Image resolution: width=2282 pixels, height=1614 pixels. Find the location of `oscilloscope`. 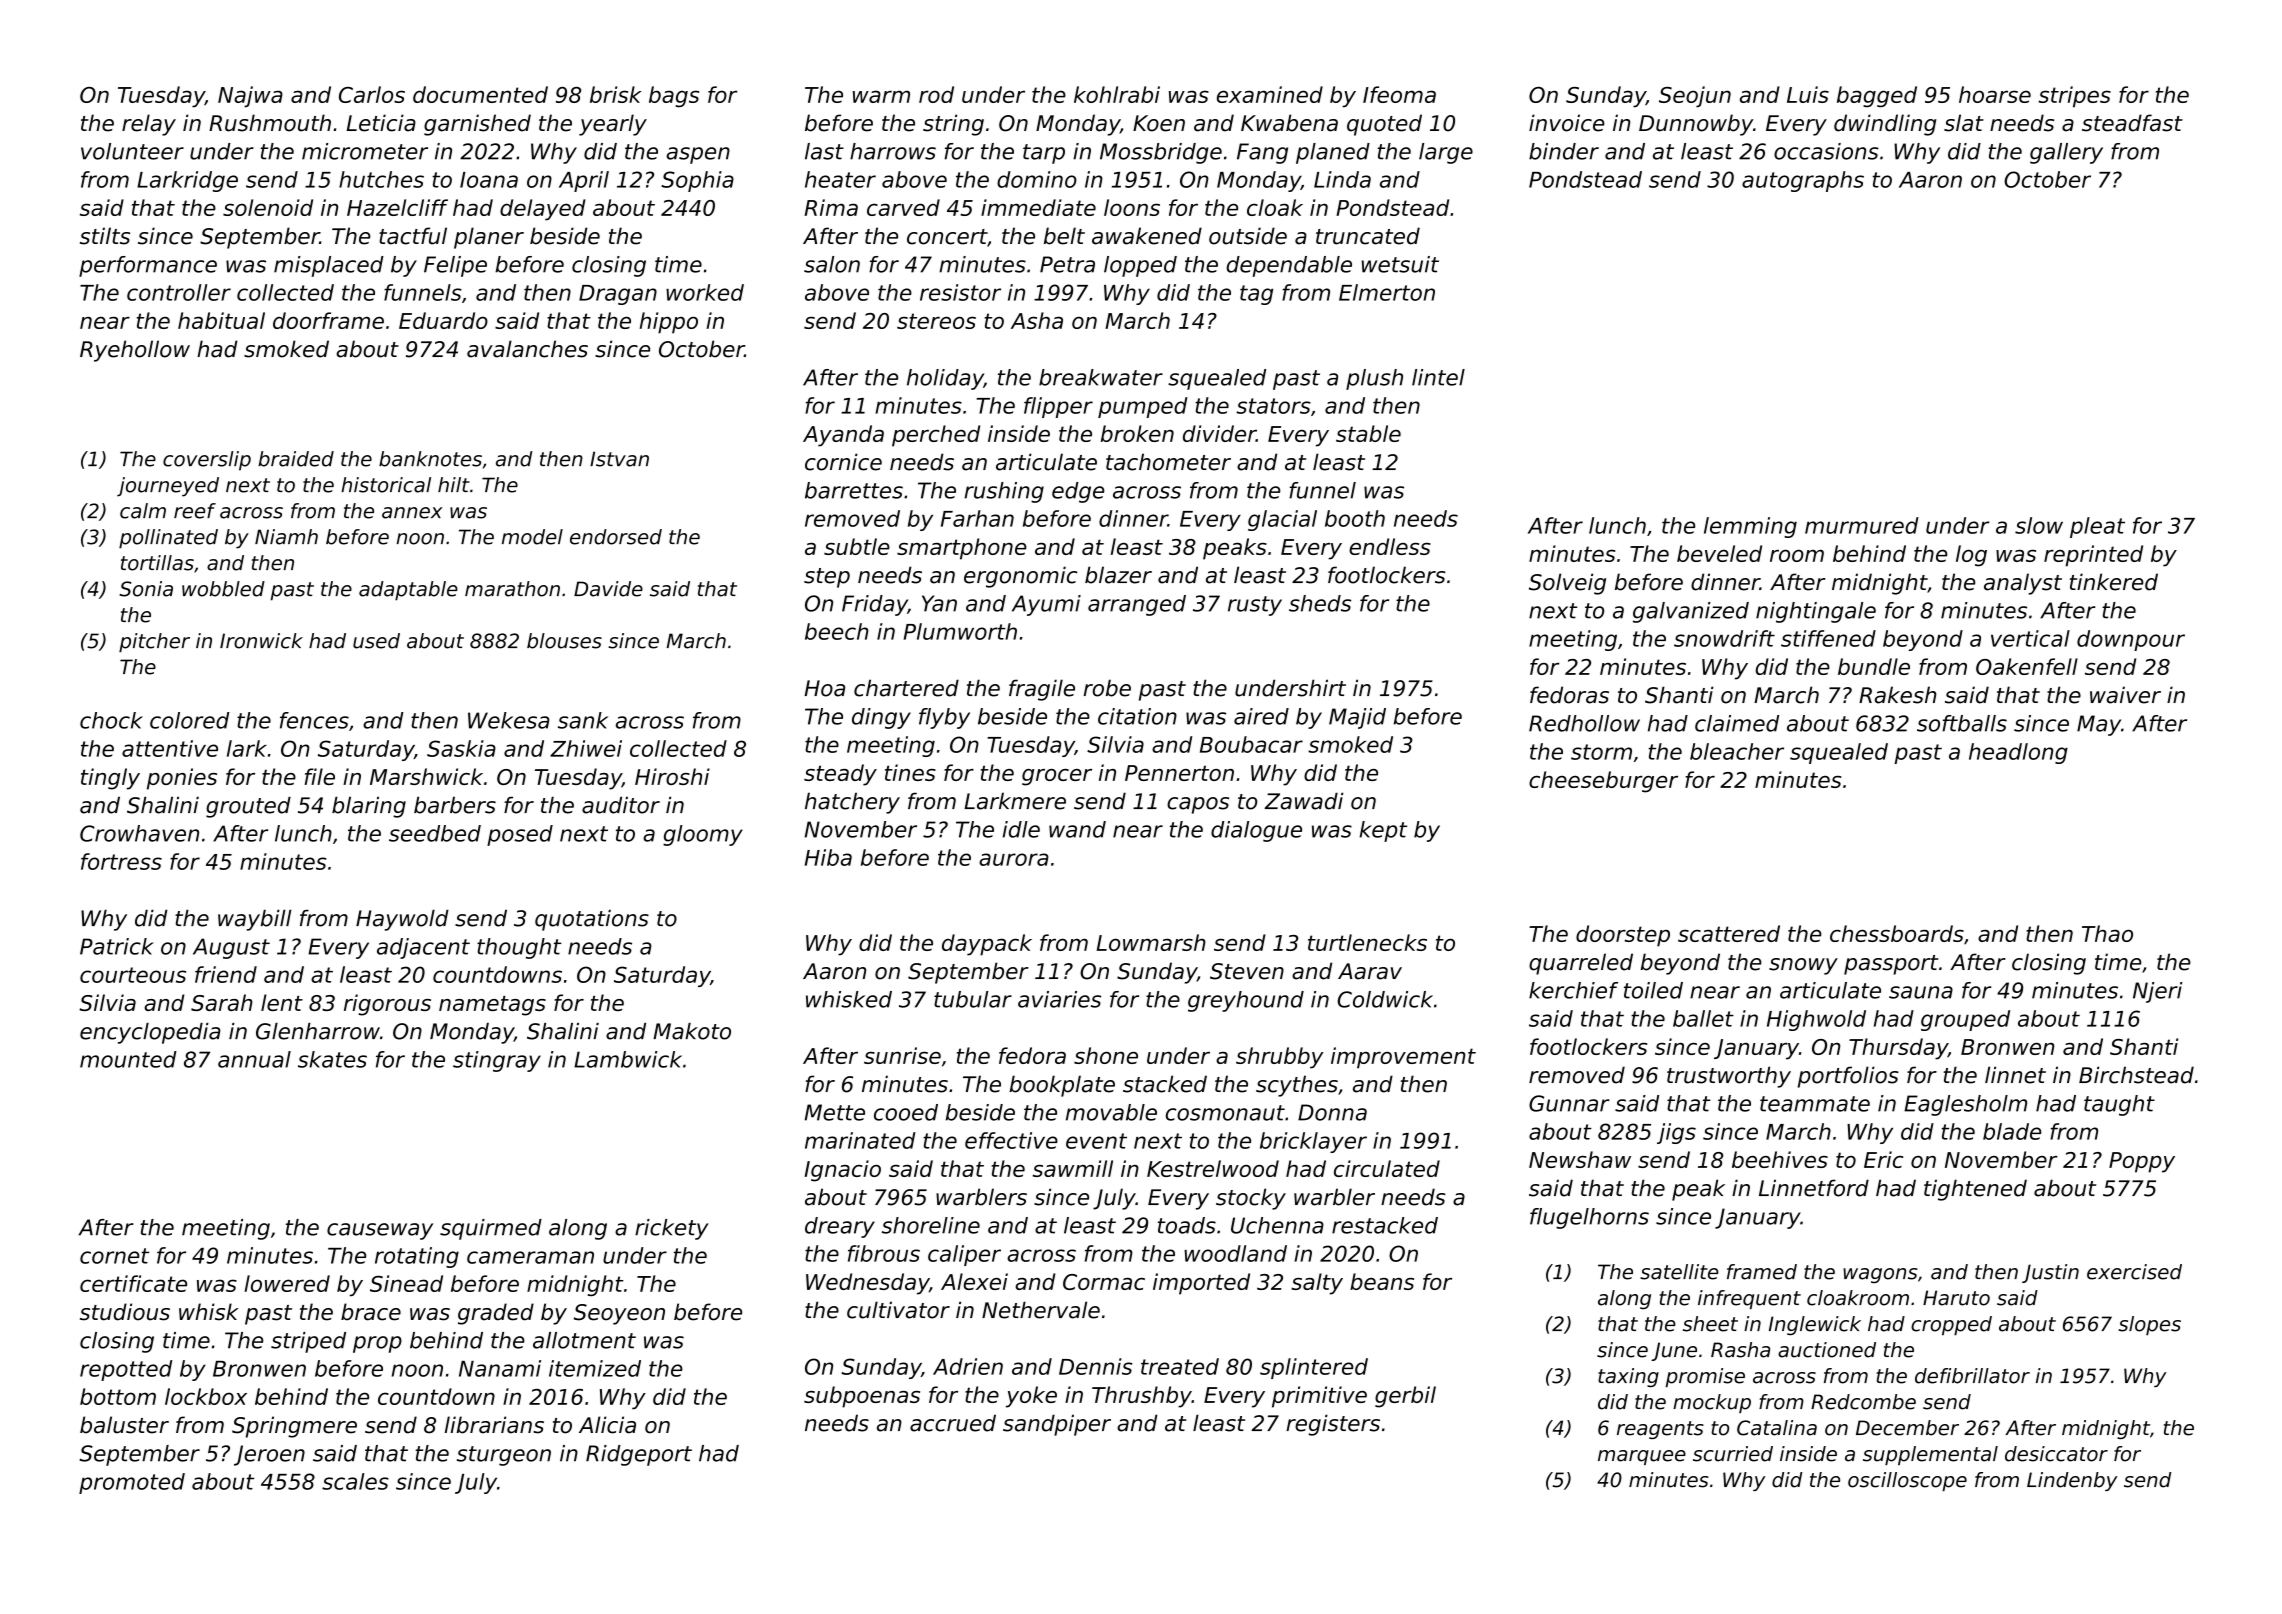

oscilloscope is located at coordinates (1907, 1481).
